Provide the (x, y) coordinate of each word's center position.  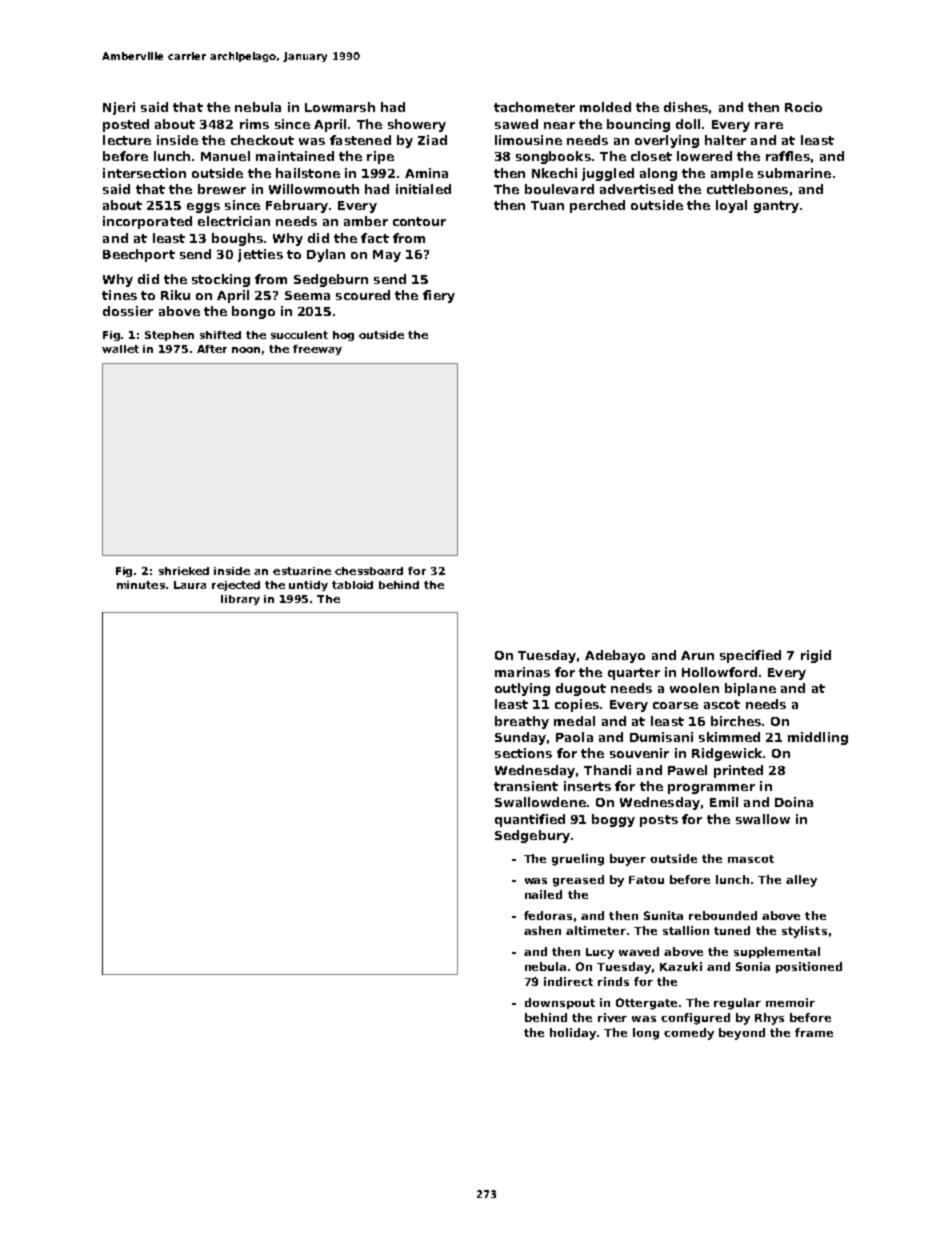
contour (419, 221)
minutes (141, 585)
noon (246, 350)
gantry (776, 207)
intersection (144, 173)
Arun (697, 655)
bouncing (638, 125)
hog (343, 336)
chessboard (369, 571)
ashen (542, 930)
